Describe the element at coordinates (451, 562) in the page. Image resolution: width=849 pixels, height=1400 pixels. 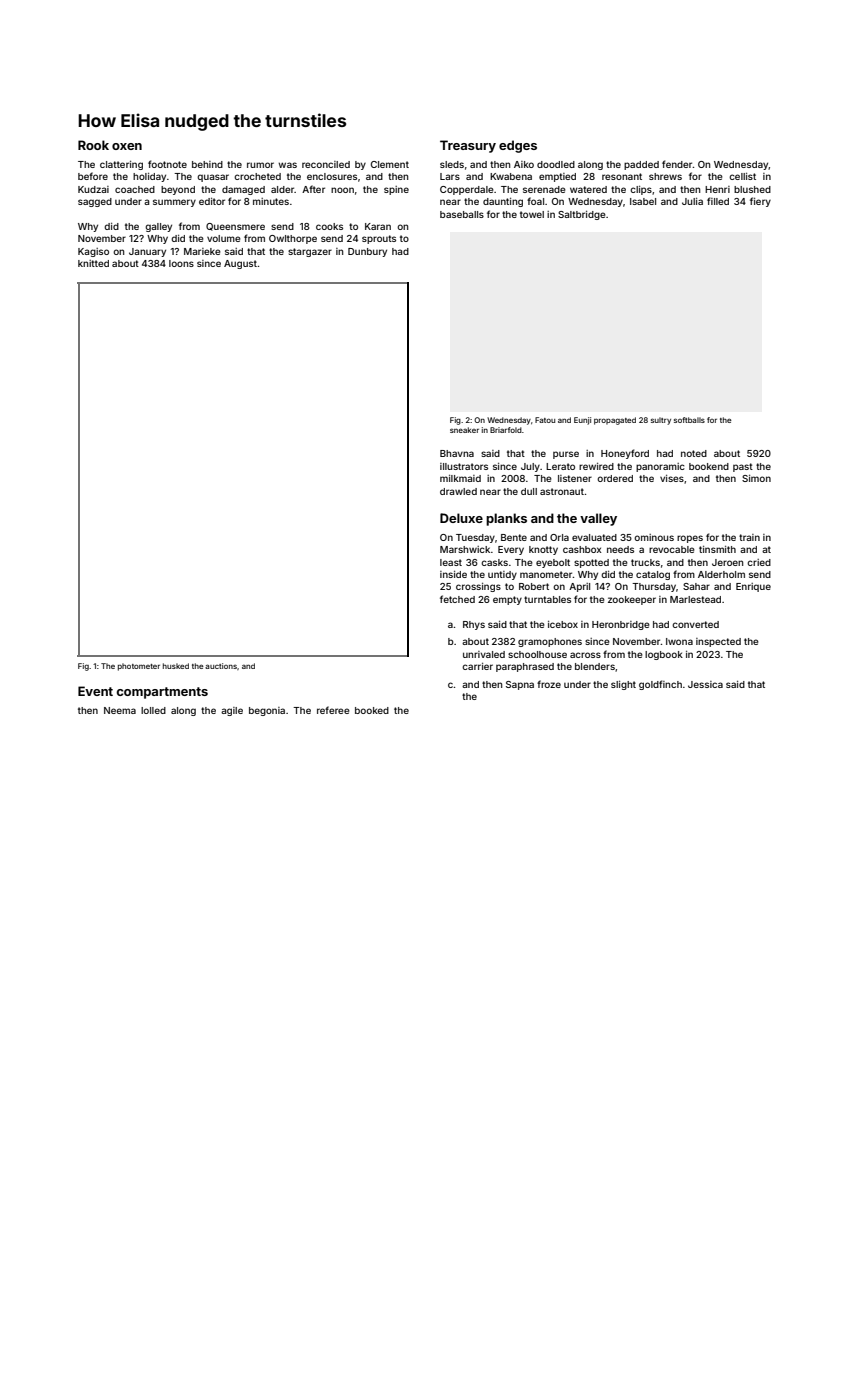
I see `least` at that location.
